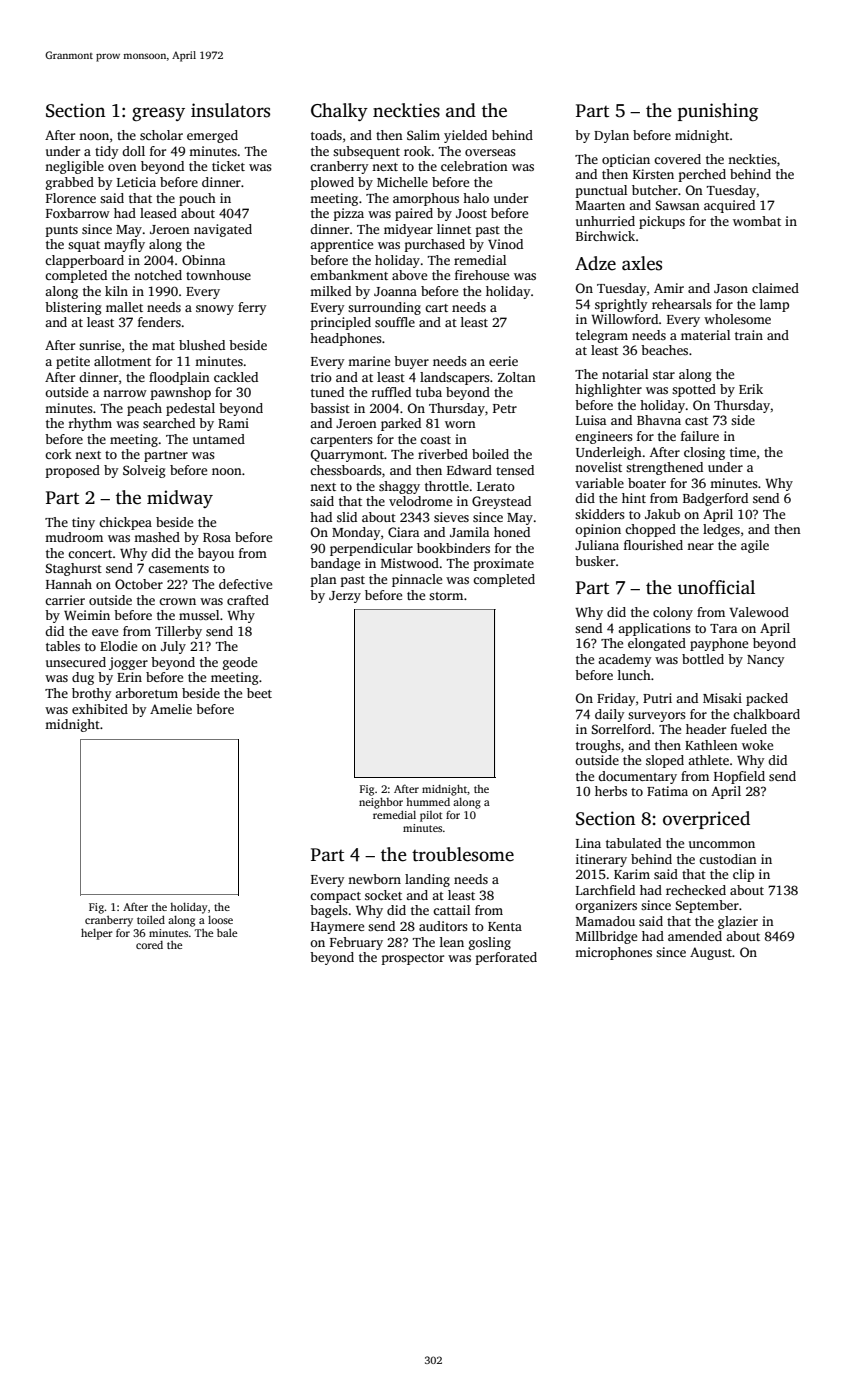  What do you see at coordinates (765, 661) in the screenshot?
I see `Nancy` at bounding box center [765, 661].
